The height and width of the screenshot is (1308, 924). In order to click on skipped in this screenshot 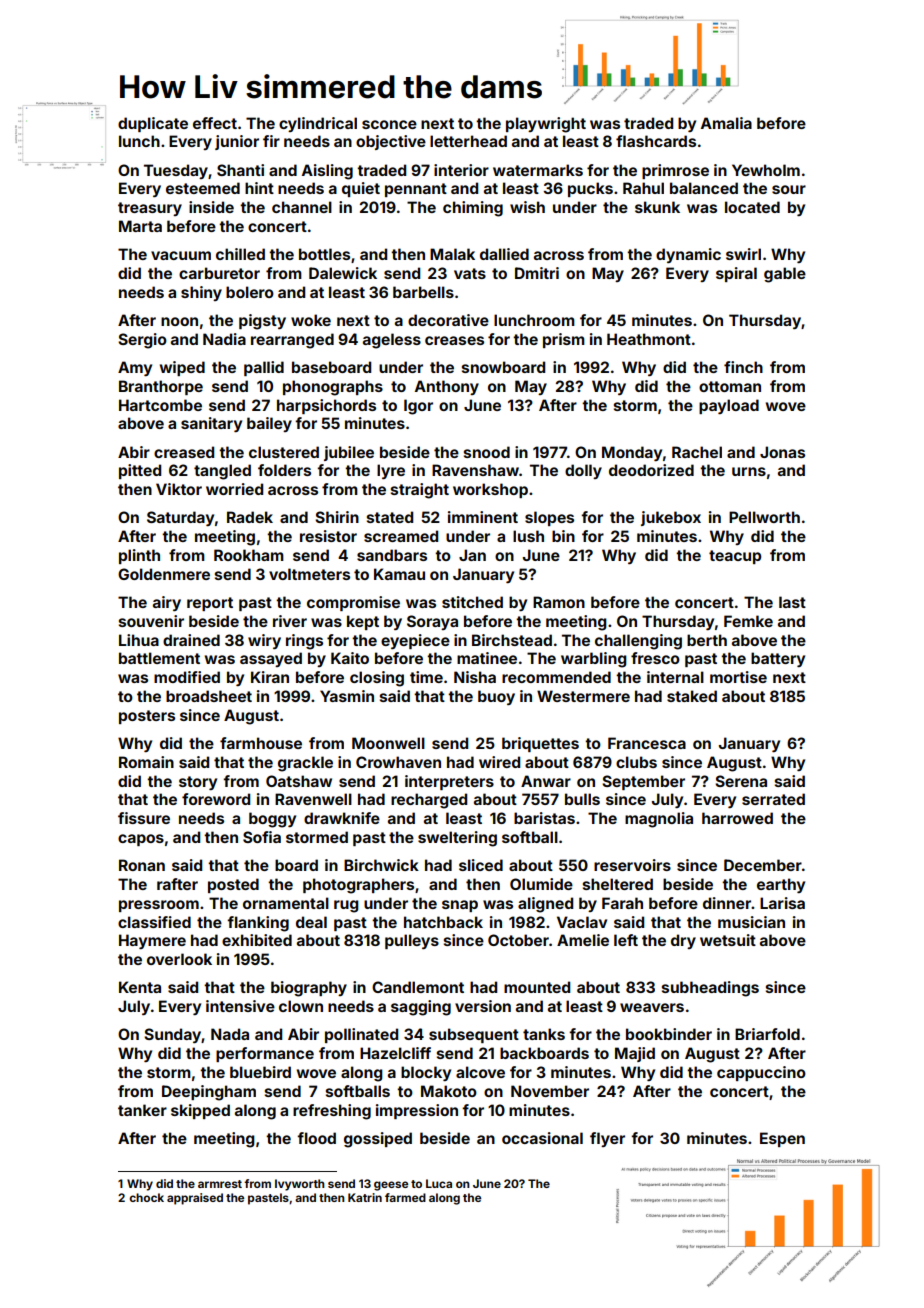, I will do `click(200, 1111)`.
